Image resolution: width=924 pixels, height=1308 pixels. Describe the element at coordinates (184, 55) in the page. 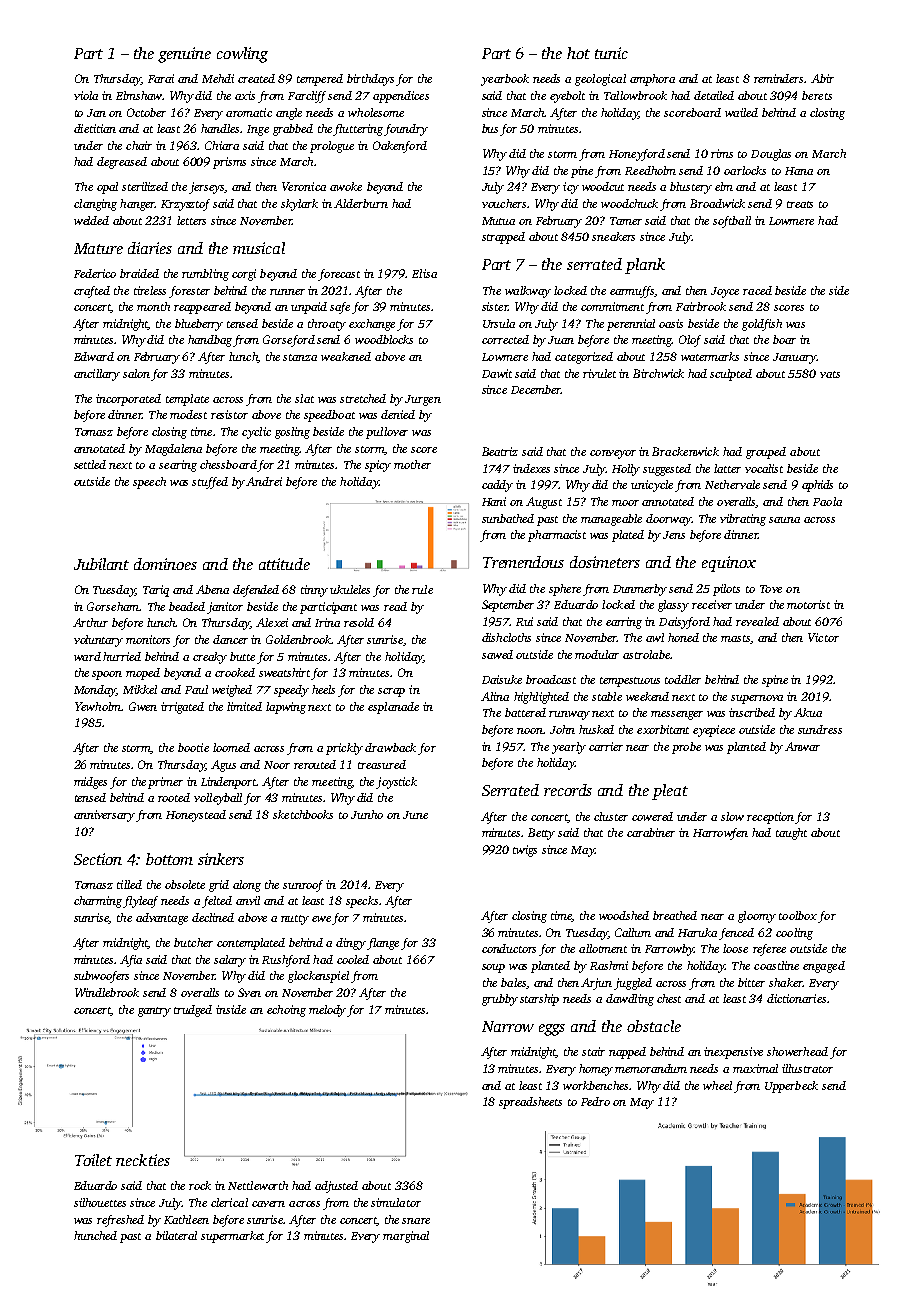

I see `genuine` at that location.
